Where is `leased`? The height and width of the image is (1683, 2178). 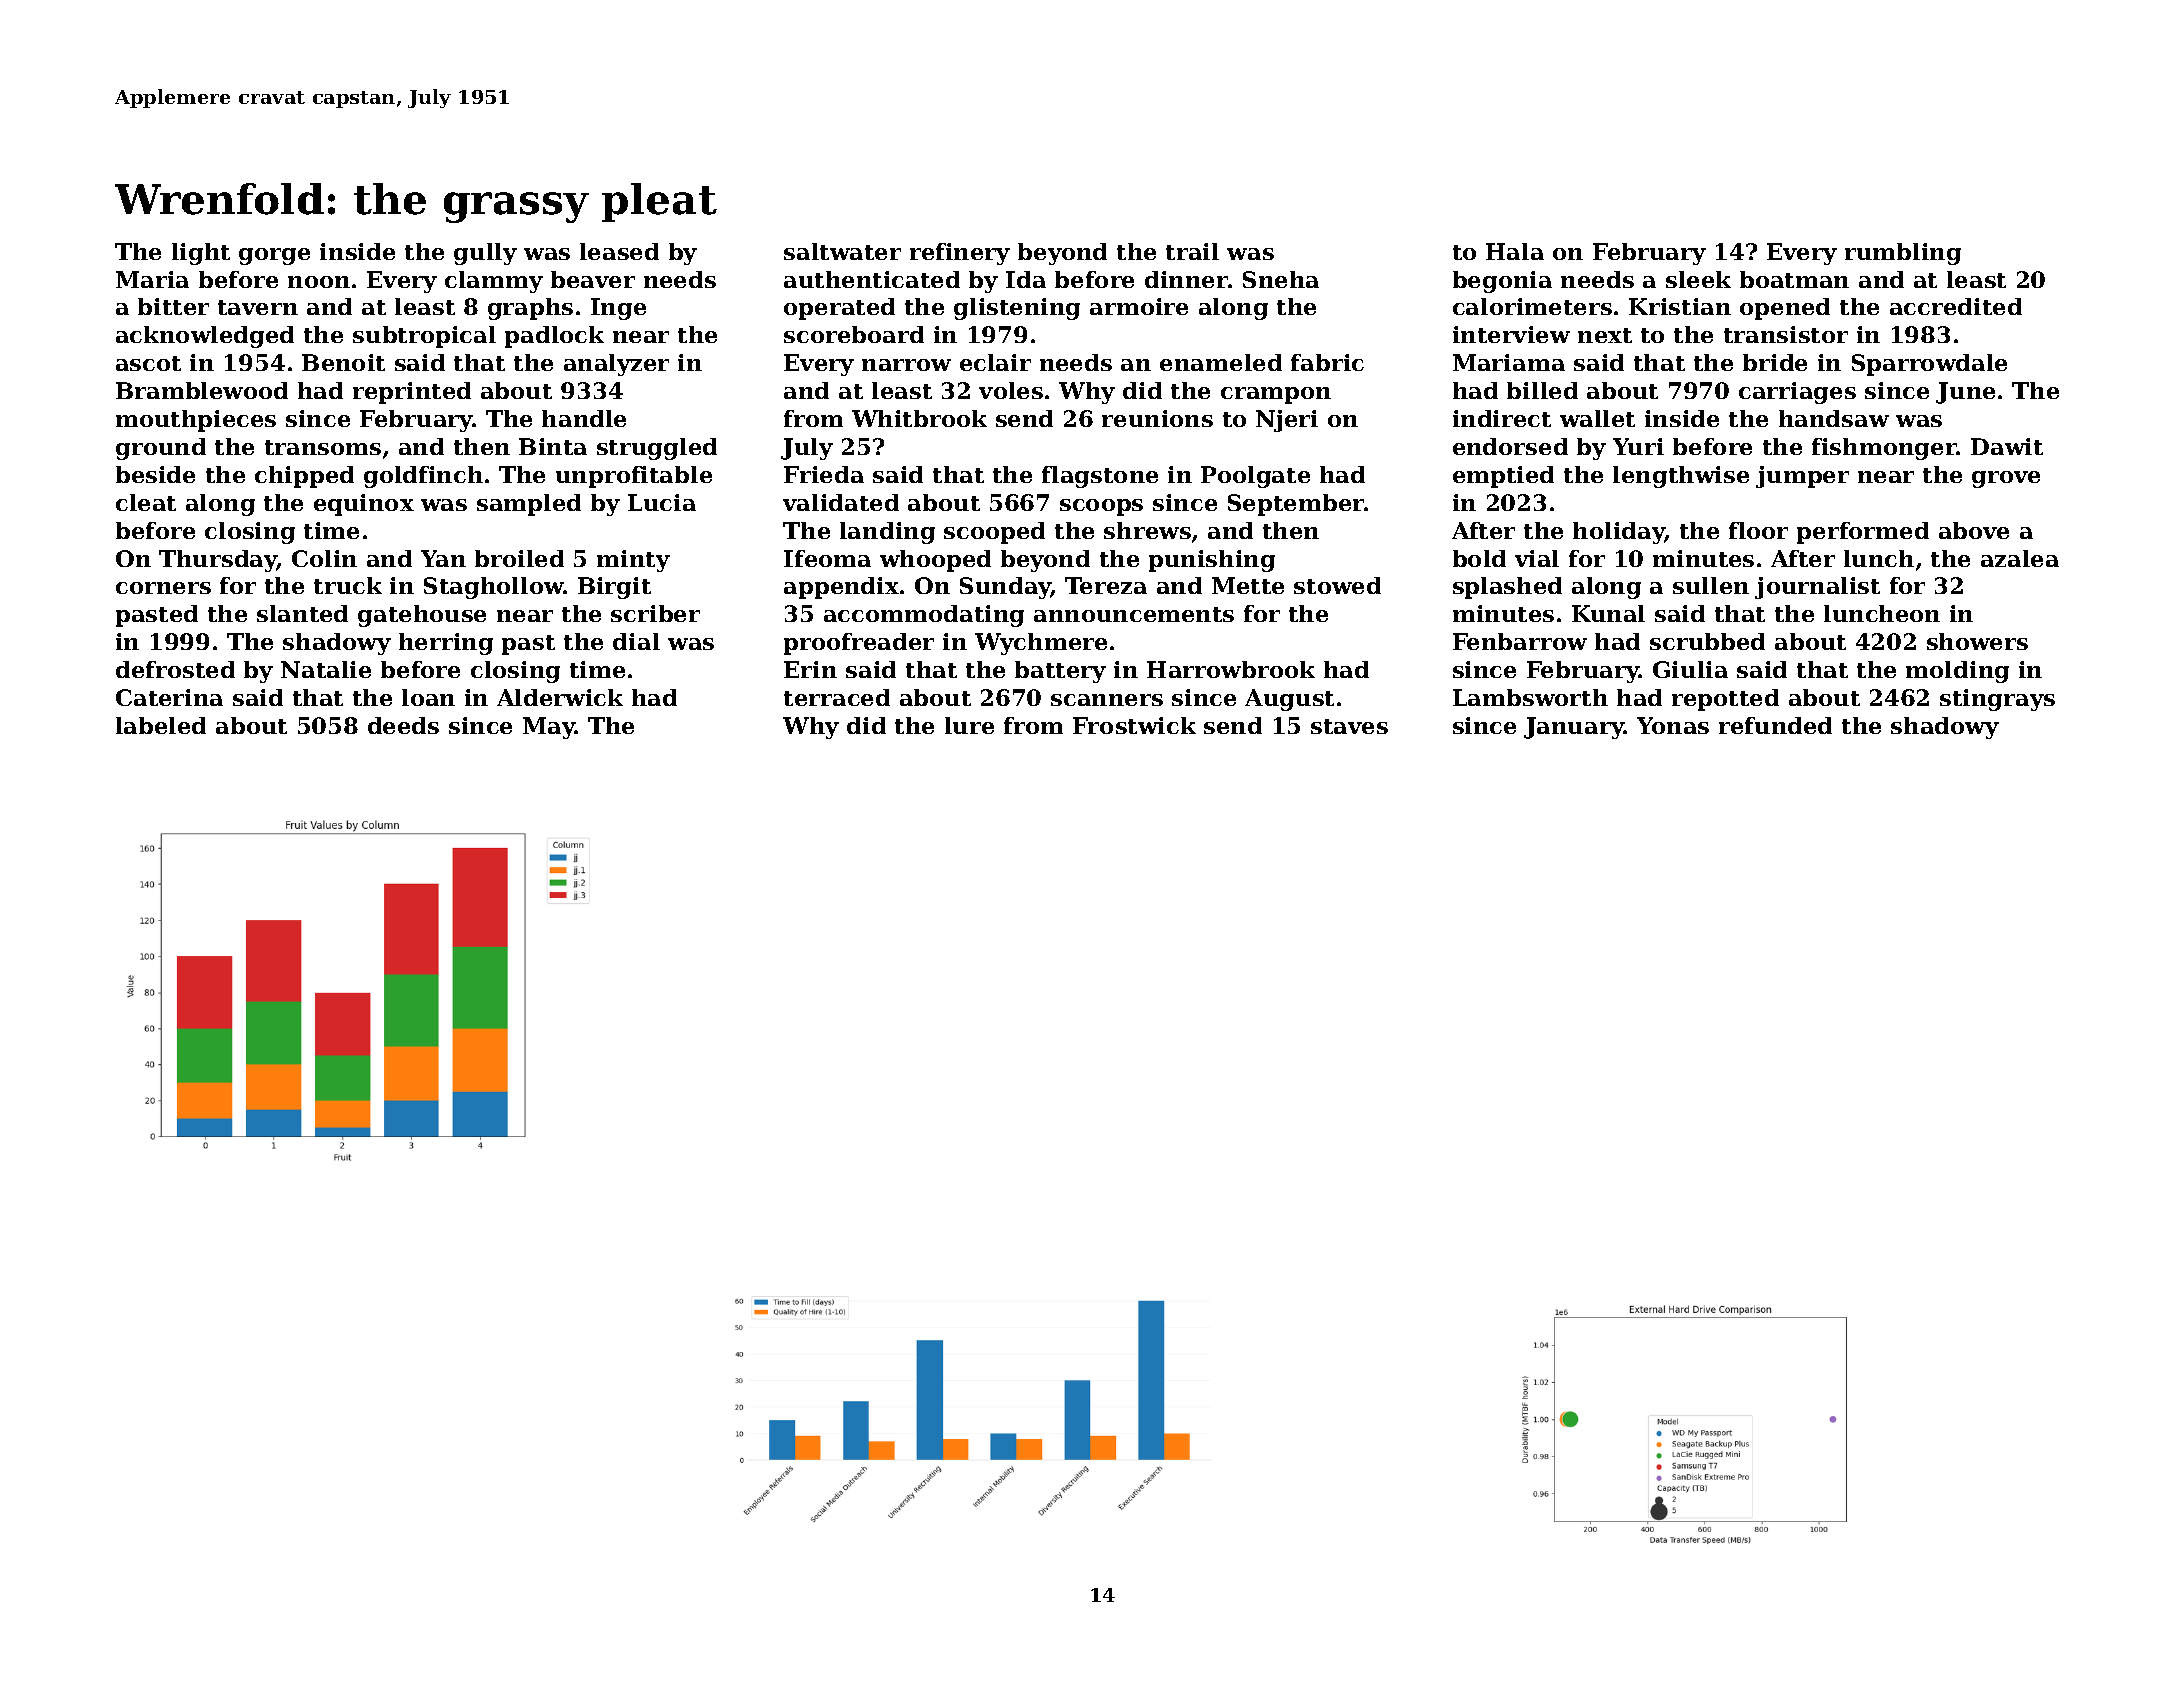
leased is located at coordinates (619, 251).
